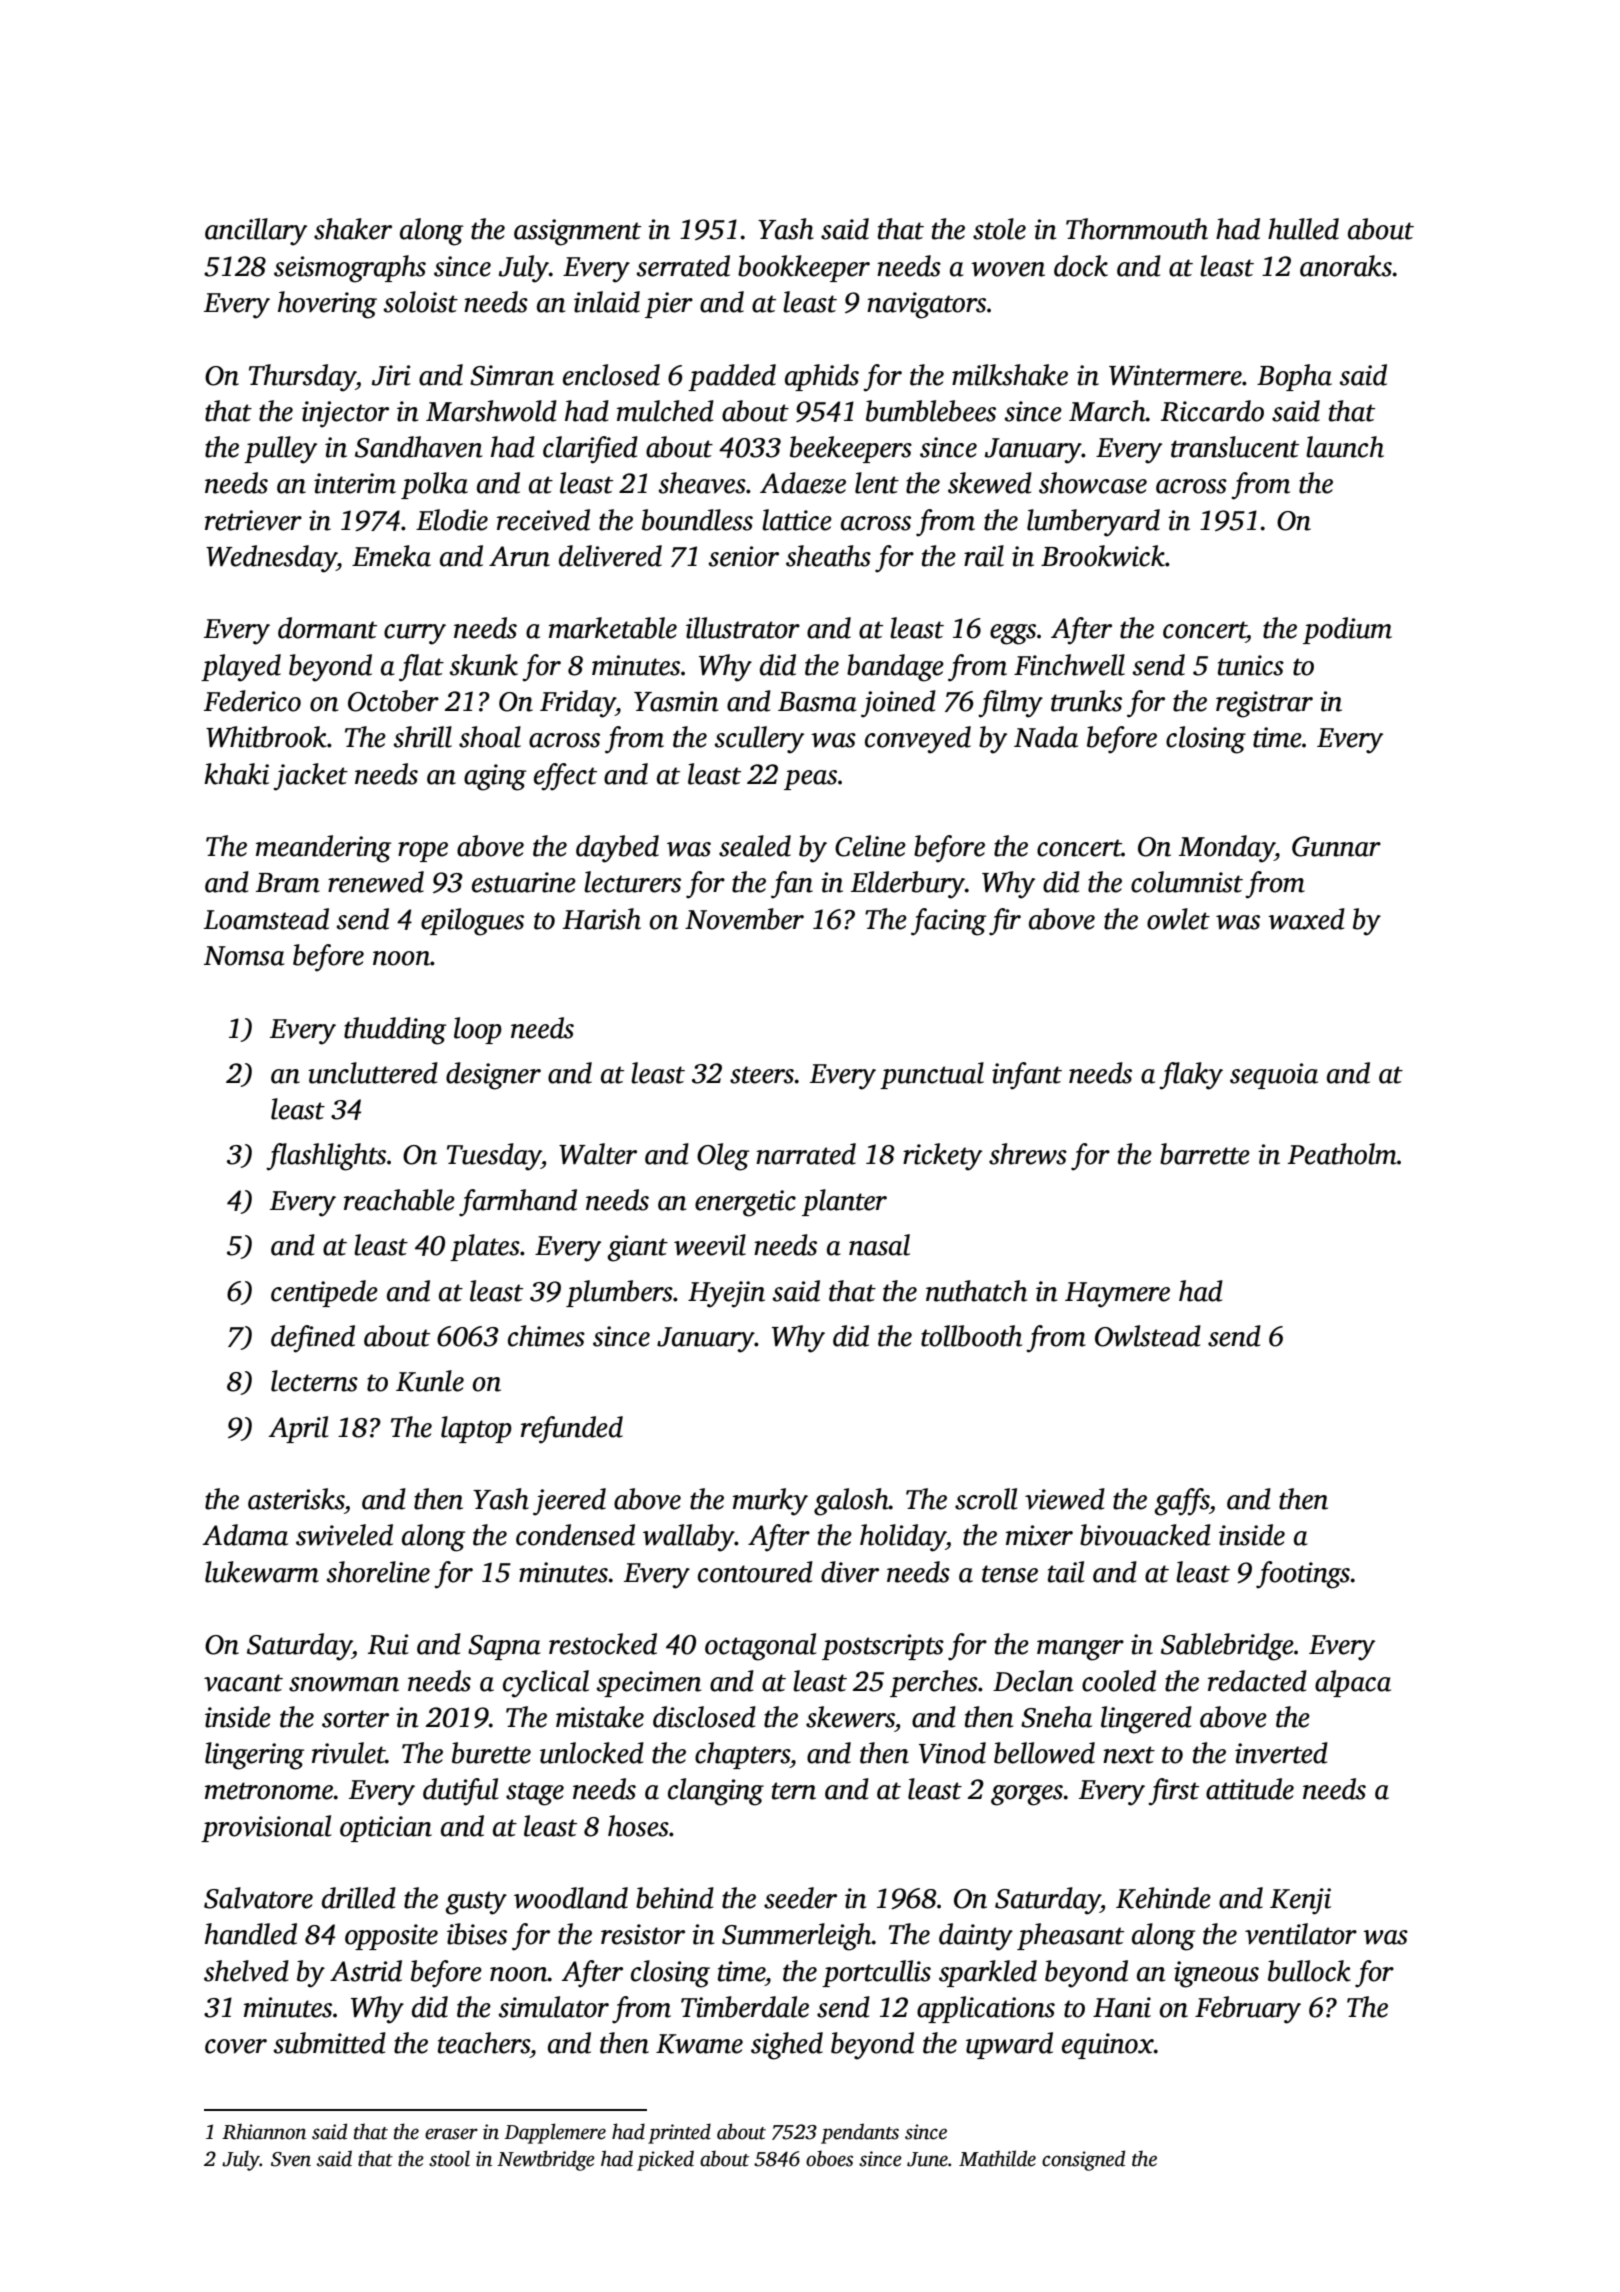 This screenshot has width=1620, height=2292. I want to click on Peatholm, so click(1342, 1154).
